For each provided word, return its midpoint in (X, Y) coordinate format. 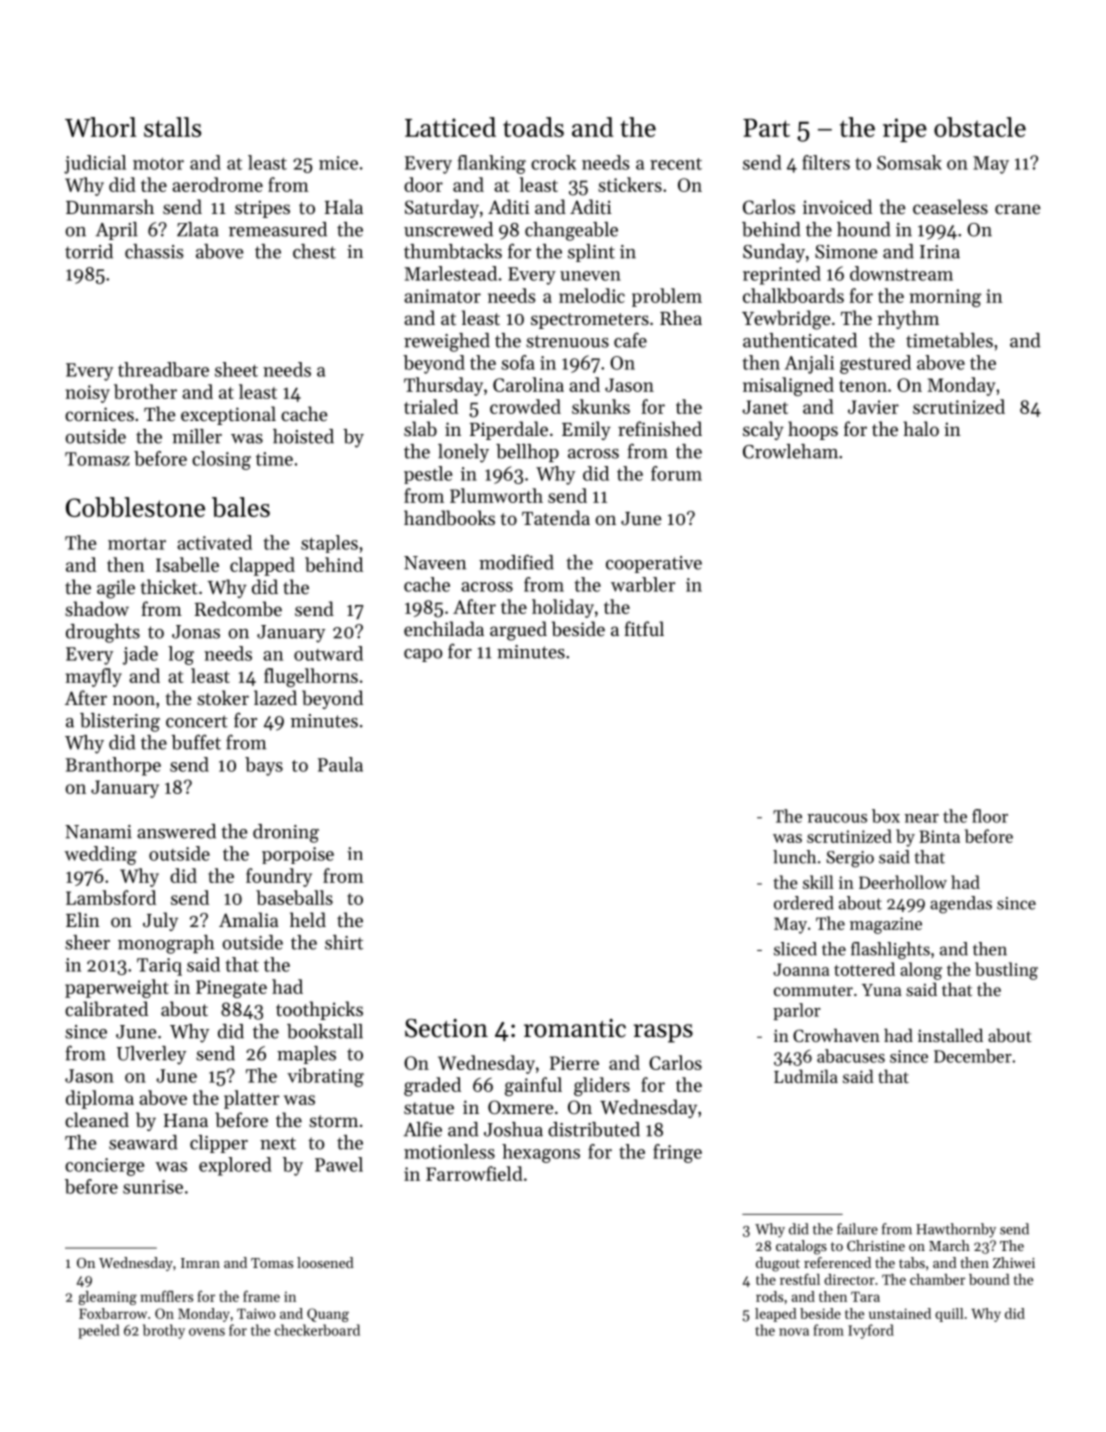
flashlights (890, 951)
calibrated (106, 1009)
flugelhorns (311, 677)
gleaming (108, 1298)
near (922, 818)
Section (446, 1028)
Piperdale (509, 430)
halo (921, 428)
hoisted (303, 436)
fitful (644, 628)
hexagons (541, 1153)
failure (857, 1229)
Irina (940, 252)
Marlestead (450, 273)
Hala (344, 206)
